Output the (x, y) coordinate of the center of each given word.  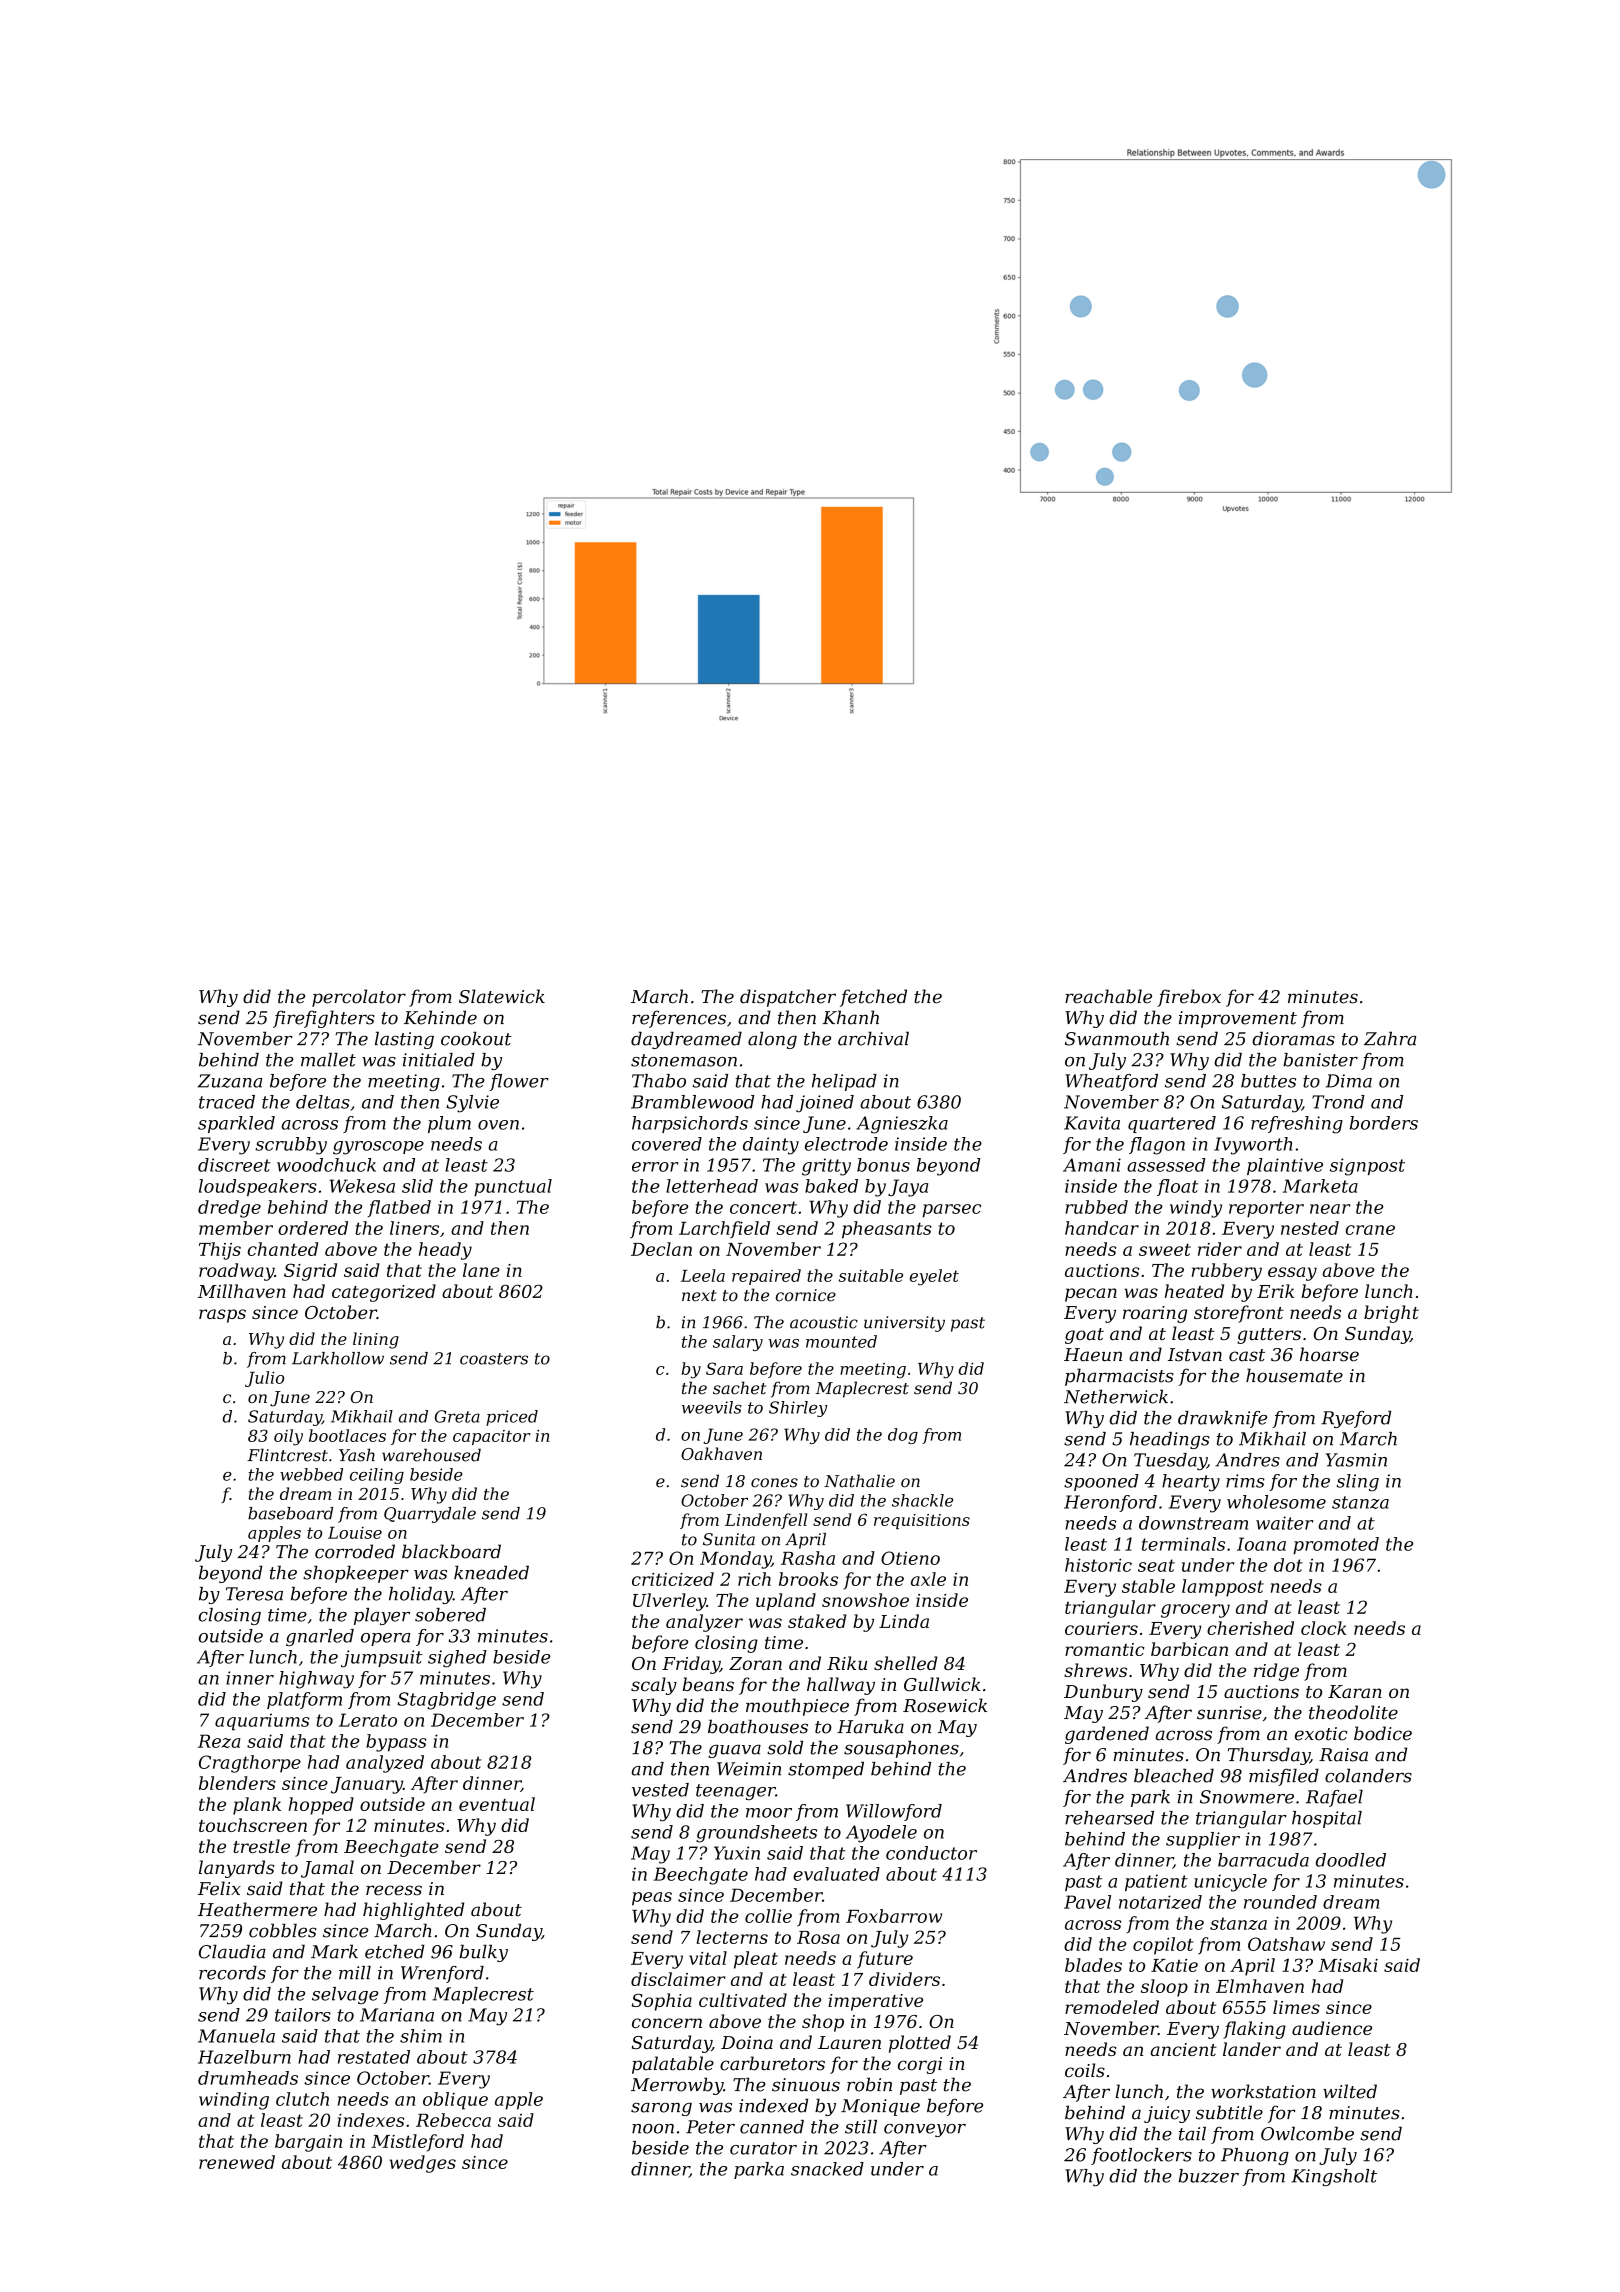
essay (1292, 1274)
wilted (1350, 2091)
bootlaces (347, 1435)
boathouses (758, 1726)
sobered (450, 1615)
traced (227, 1102)
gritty (826, 1167)
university (904, 1324)
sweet (1165, 1249)
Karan (1355, 1691)
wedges (422, 2164)
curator (763, 2148)
